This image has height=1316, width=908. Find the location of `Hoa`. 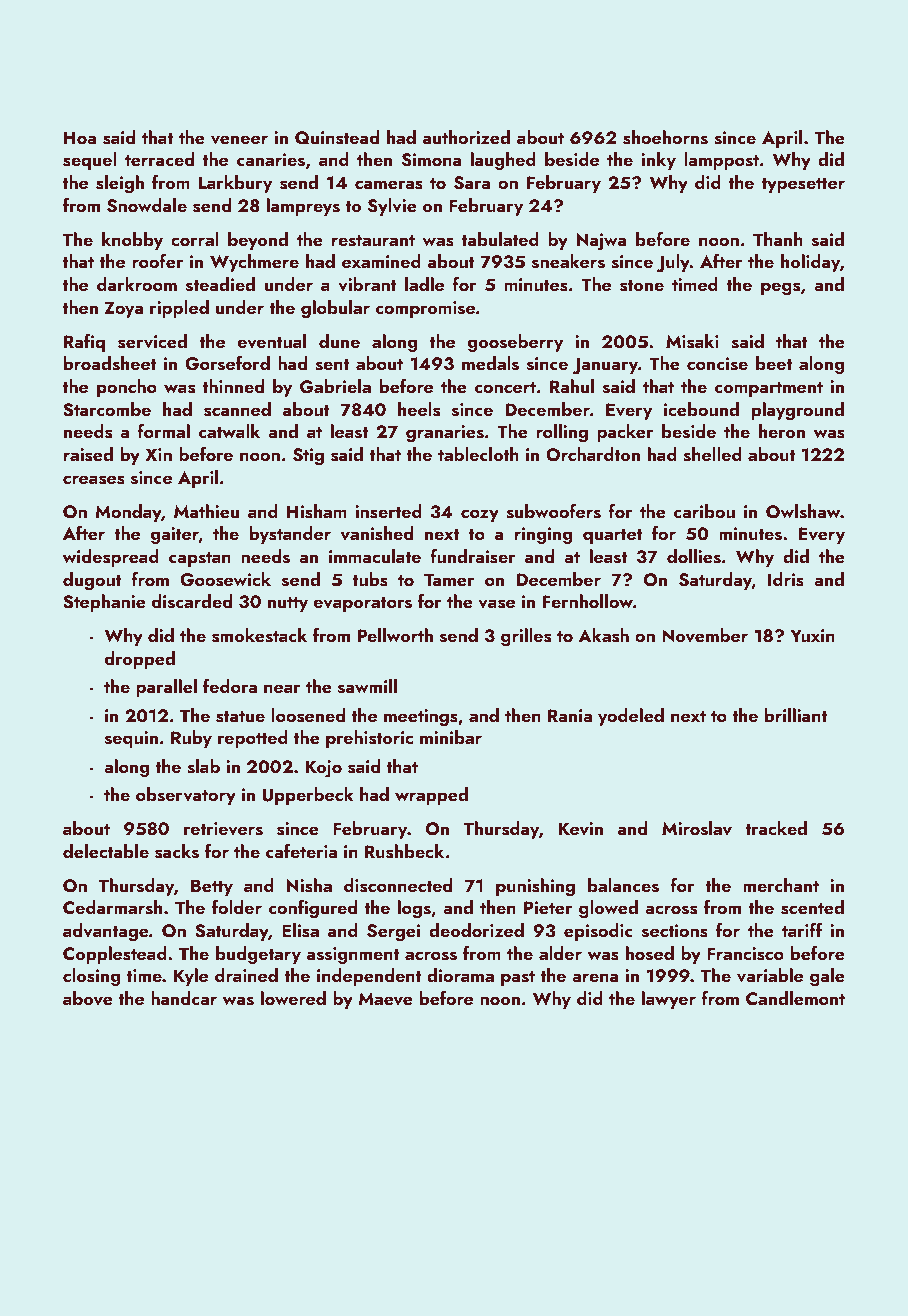

Hoa is located at coordinates (80, 137).
